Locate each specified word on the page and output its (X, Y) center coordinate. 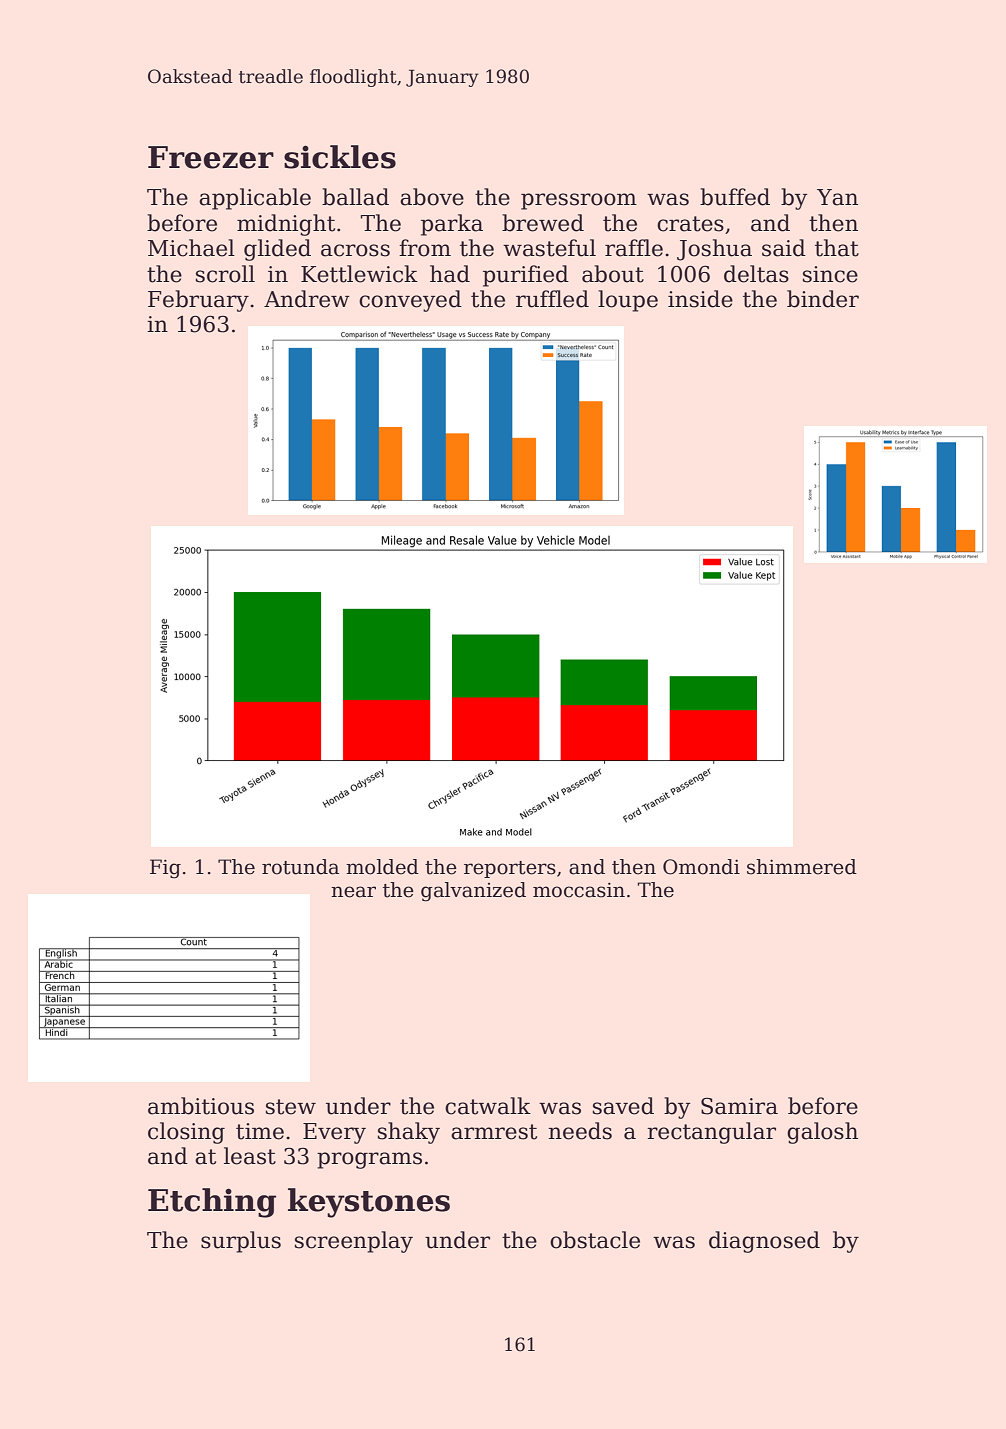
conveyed (410, 301)
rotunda (300, 867)
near (353, 892)
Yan (837, 197)
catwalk (488, 1106)
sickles (340, 157)
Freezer (211, 157)
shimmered (802, 867)
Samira (739, 1106)
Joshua (714, 250)
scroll (225, 274)
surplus (241, 1242)
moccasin (579, 890)
